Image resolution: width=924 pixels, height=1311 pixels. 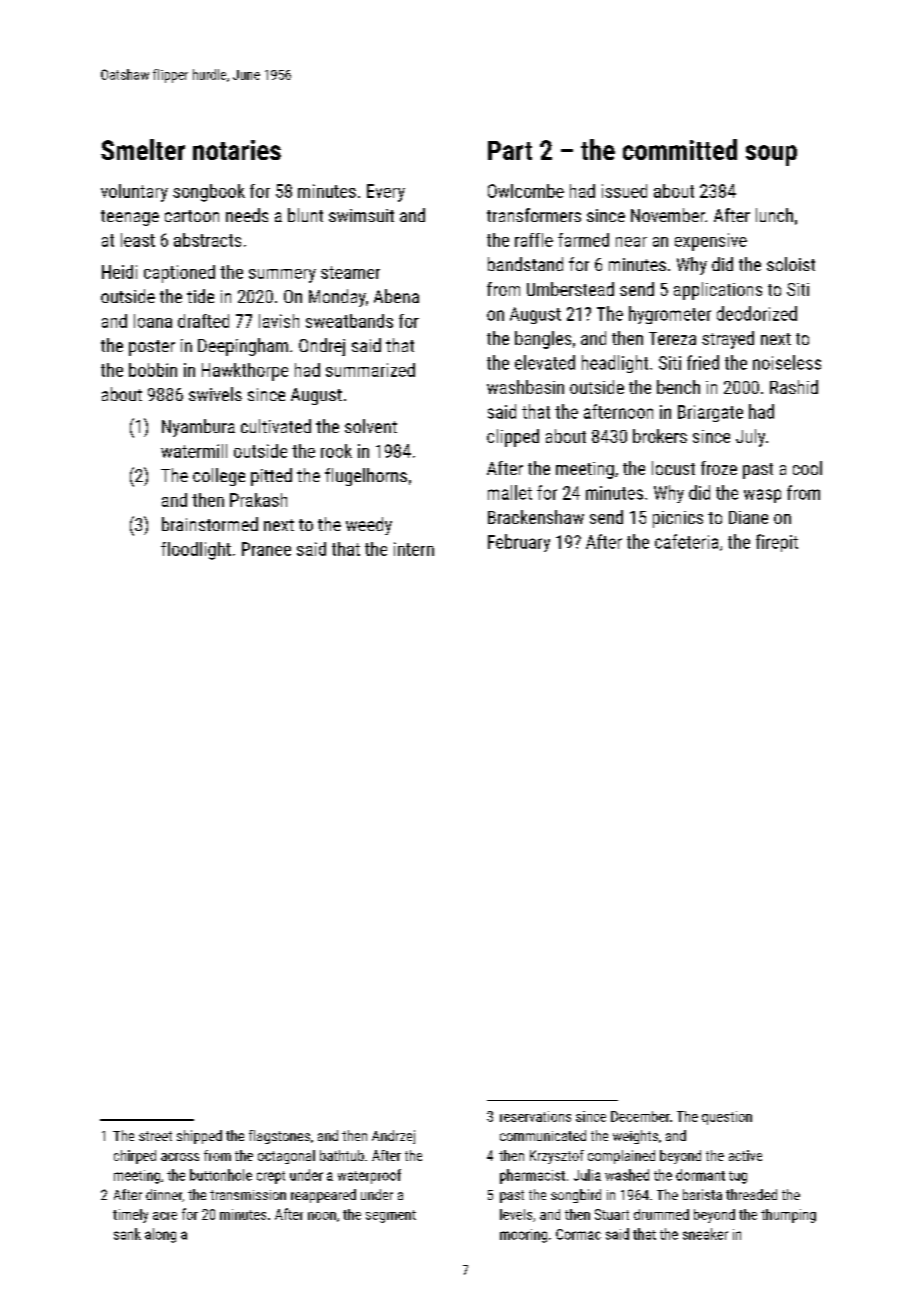 I want to click on February, so click(x=519, y=543).
